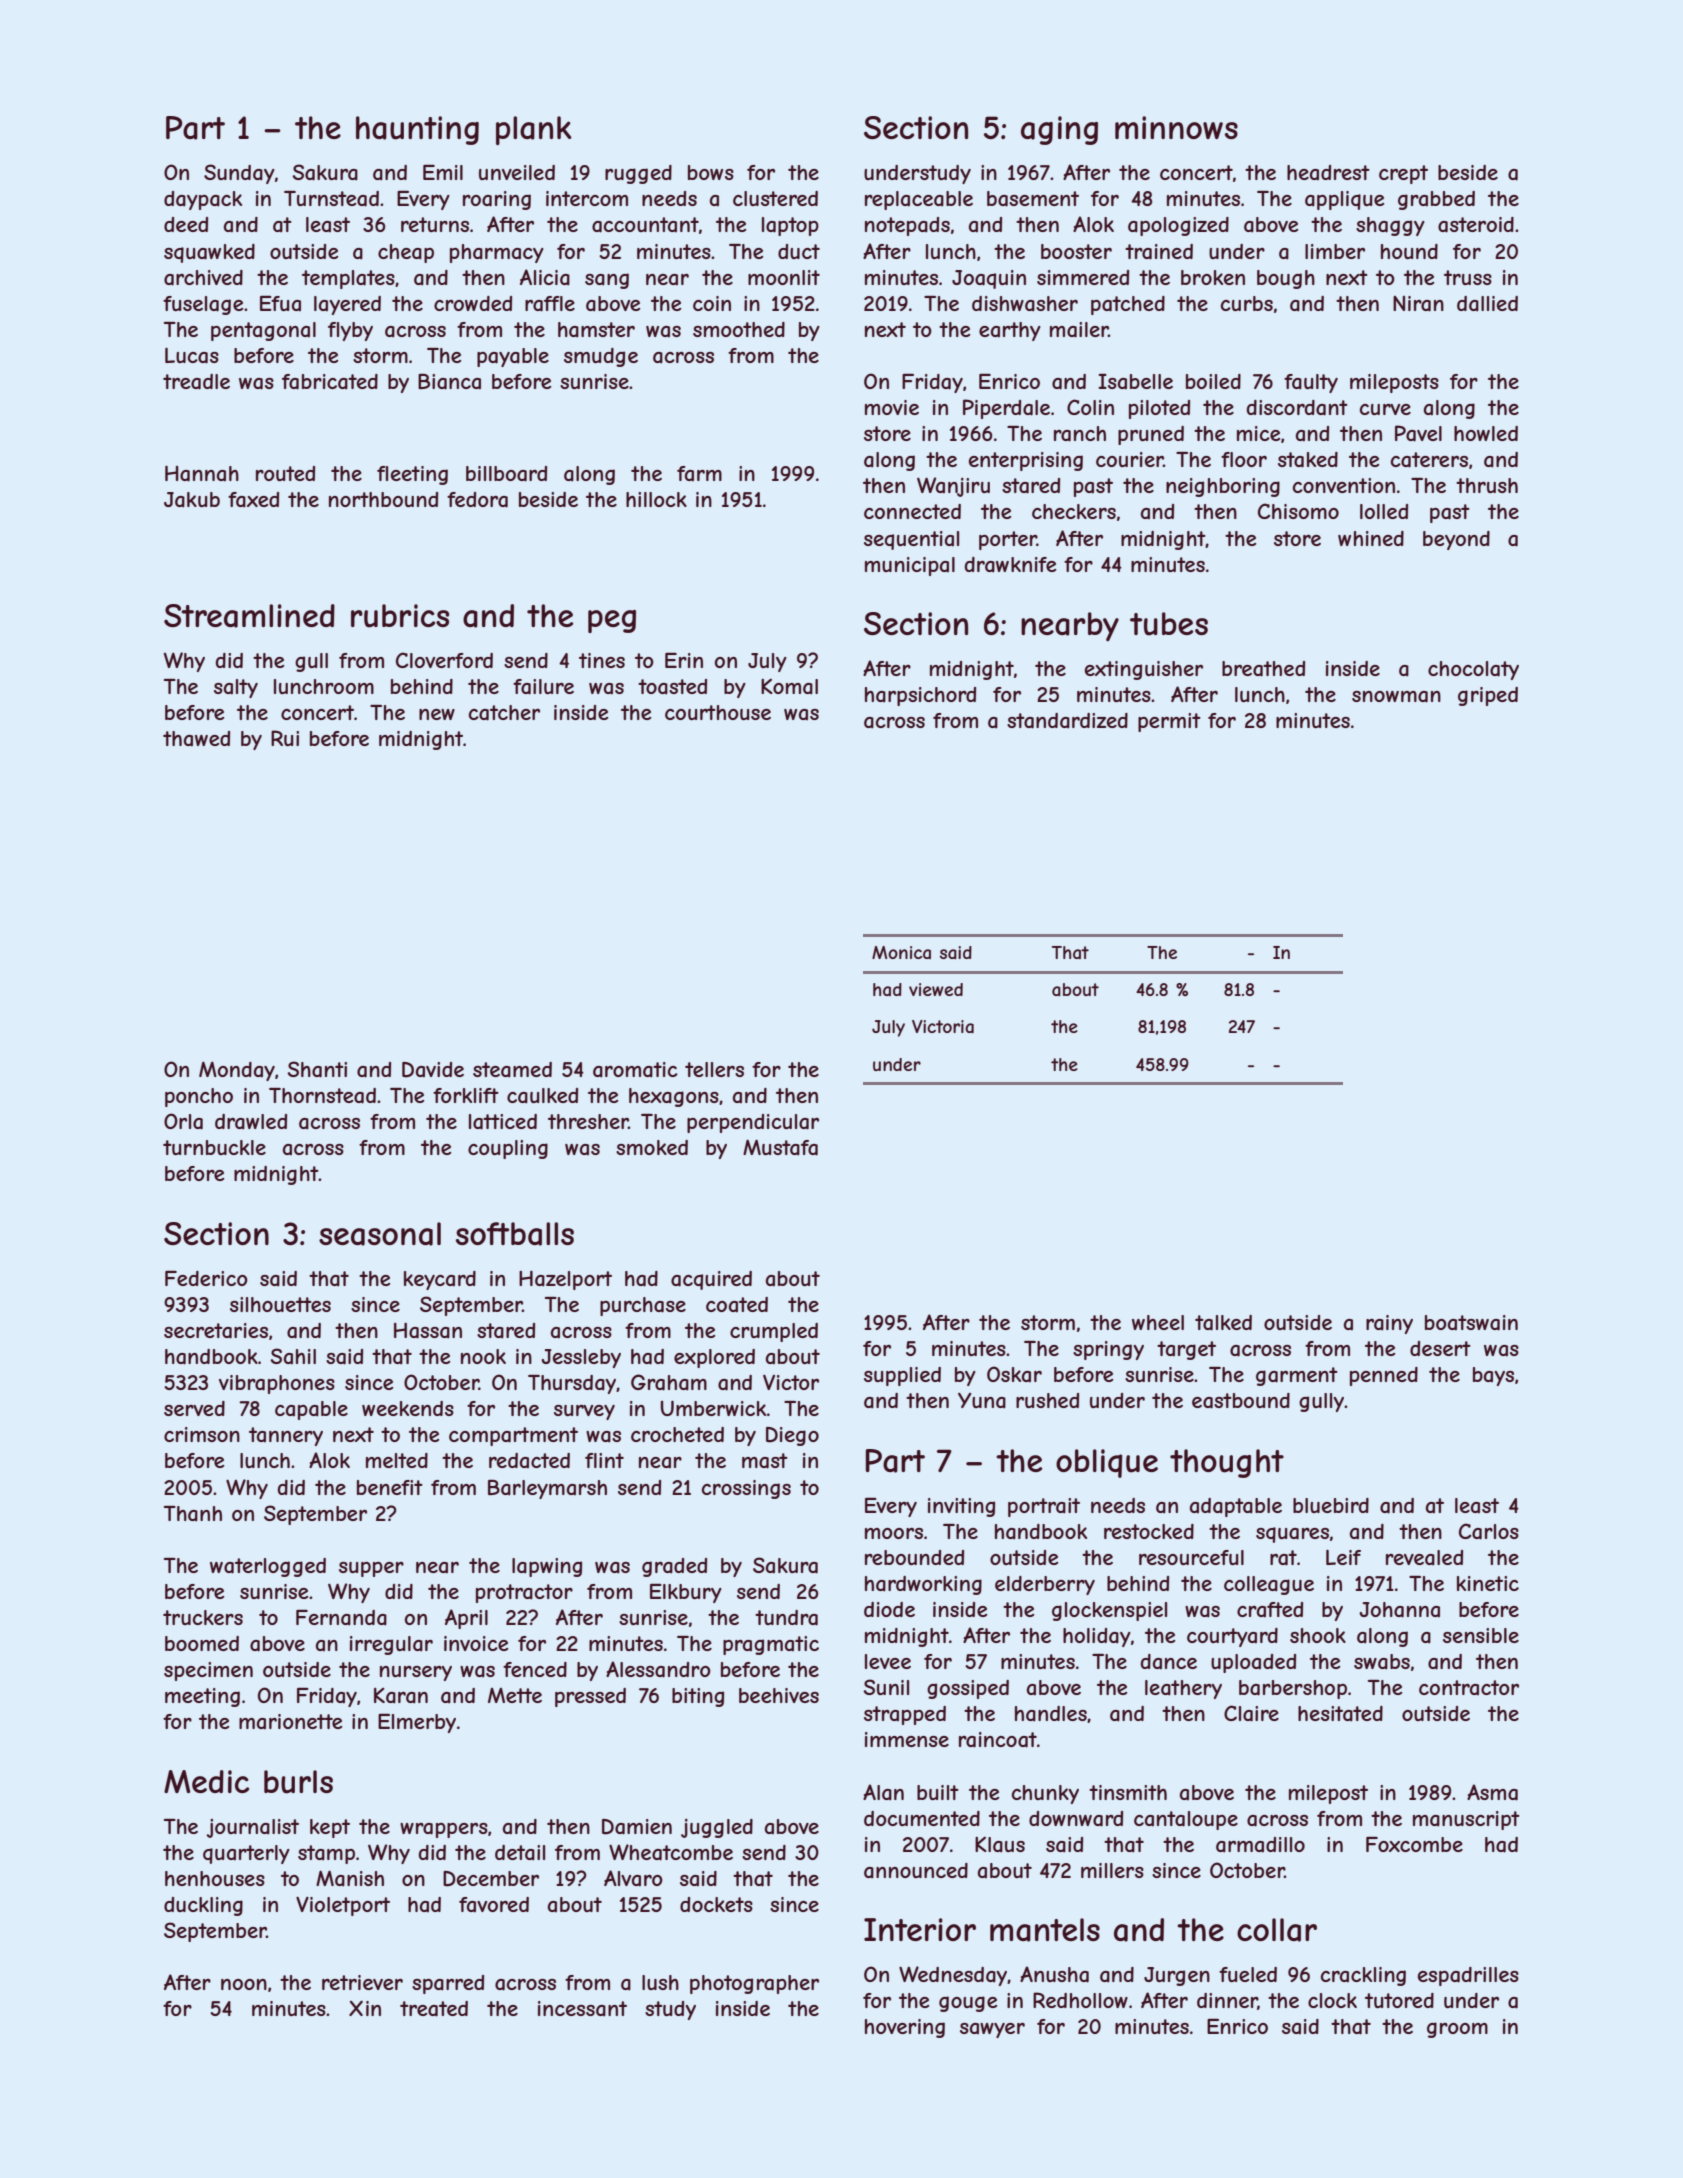 The image size is (1683, 2178). Describe the element at coordinates (437, 714) in the screenshot. I see `new` at that location.
